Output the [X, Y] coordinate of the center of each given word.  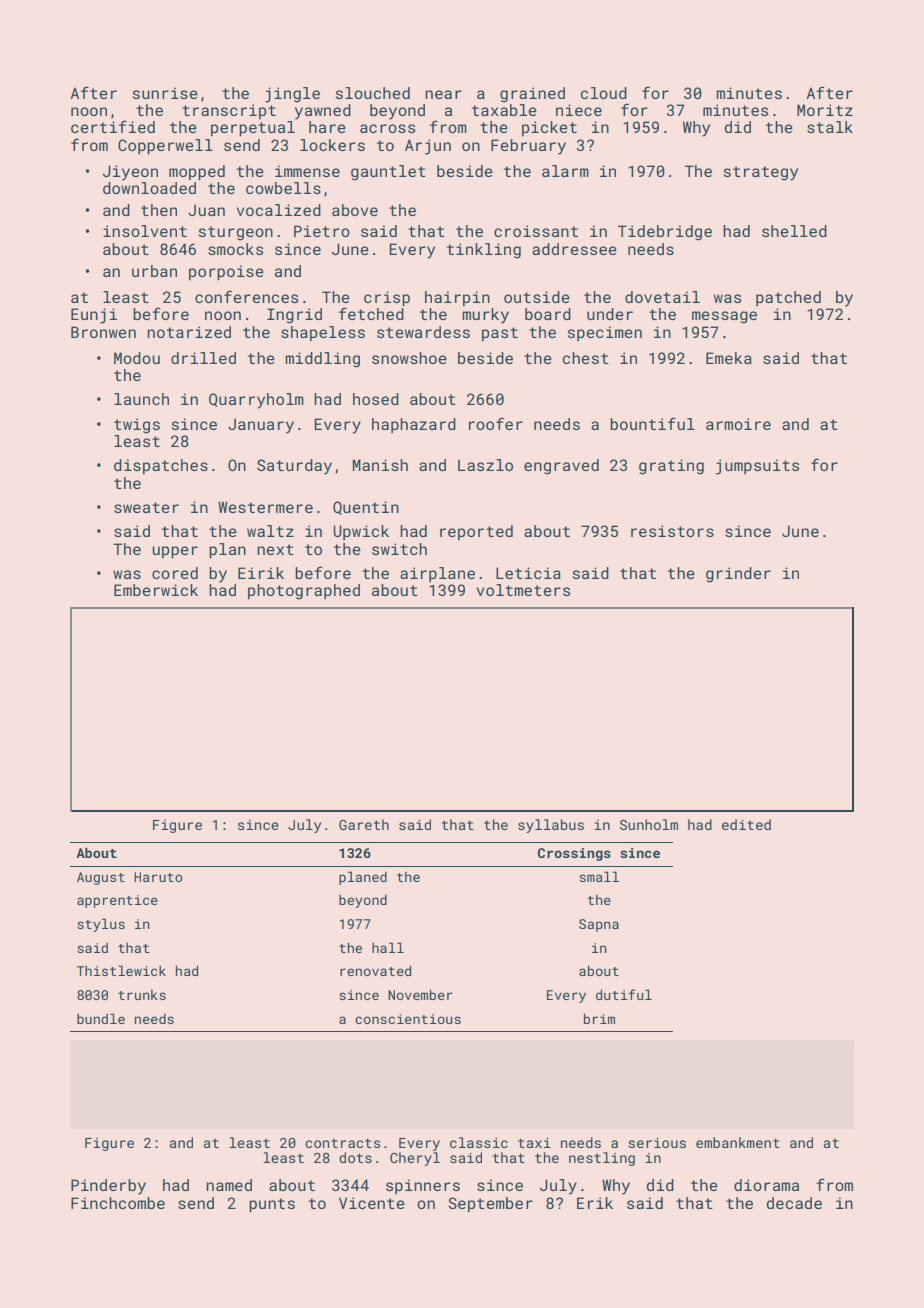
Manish [380, 465]
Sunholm [649, 824]
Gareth [364, 824]
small [599, 876]
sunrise [165, 93]
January [261, 426]
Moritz [825, 110]
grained [532, 95]
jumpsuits [757, 467]
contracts [342, 1143]
